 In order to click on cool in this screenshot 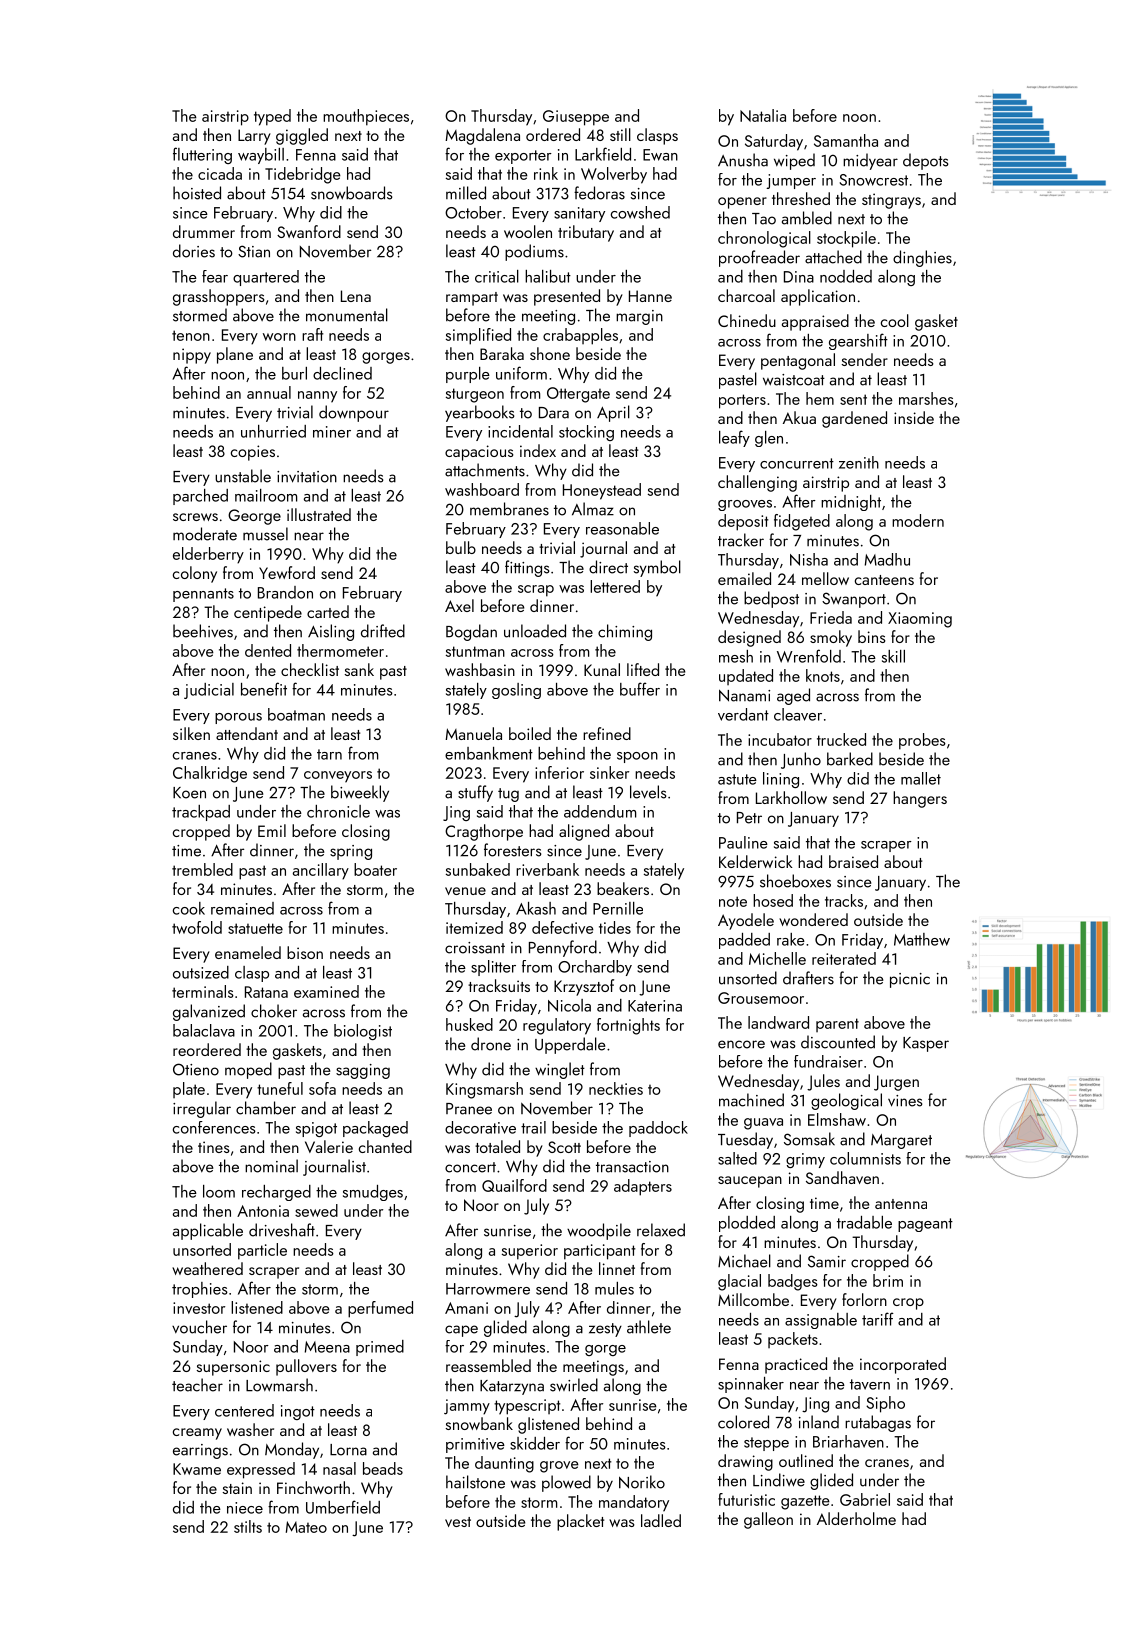, I will do `click(895, 320)`.
